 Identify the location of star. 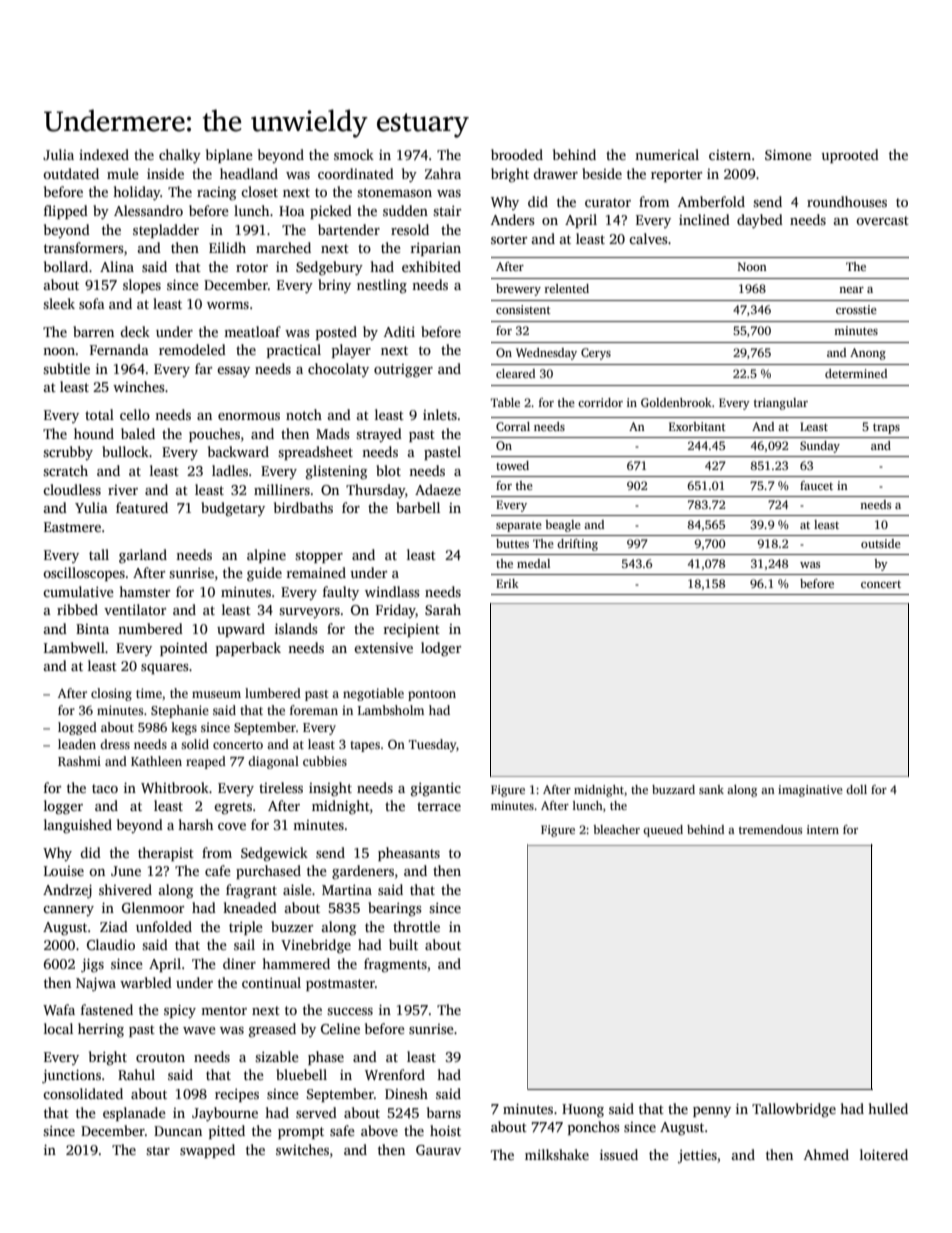
(158, 1150).
